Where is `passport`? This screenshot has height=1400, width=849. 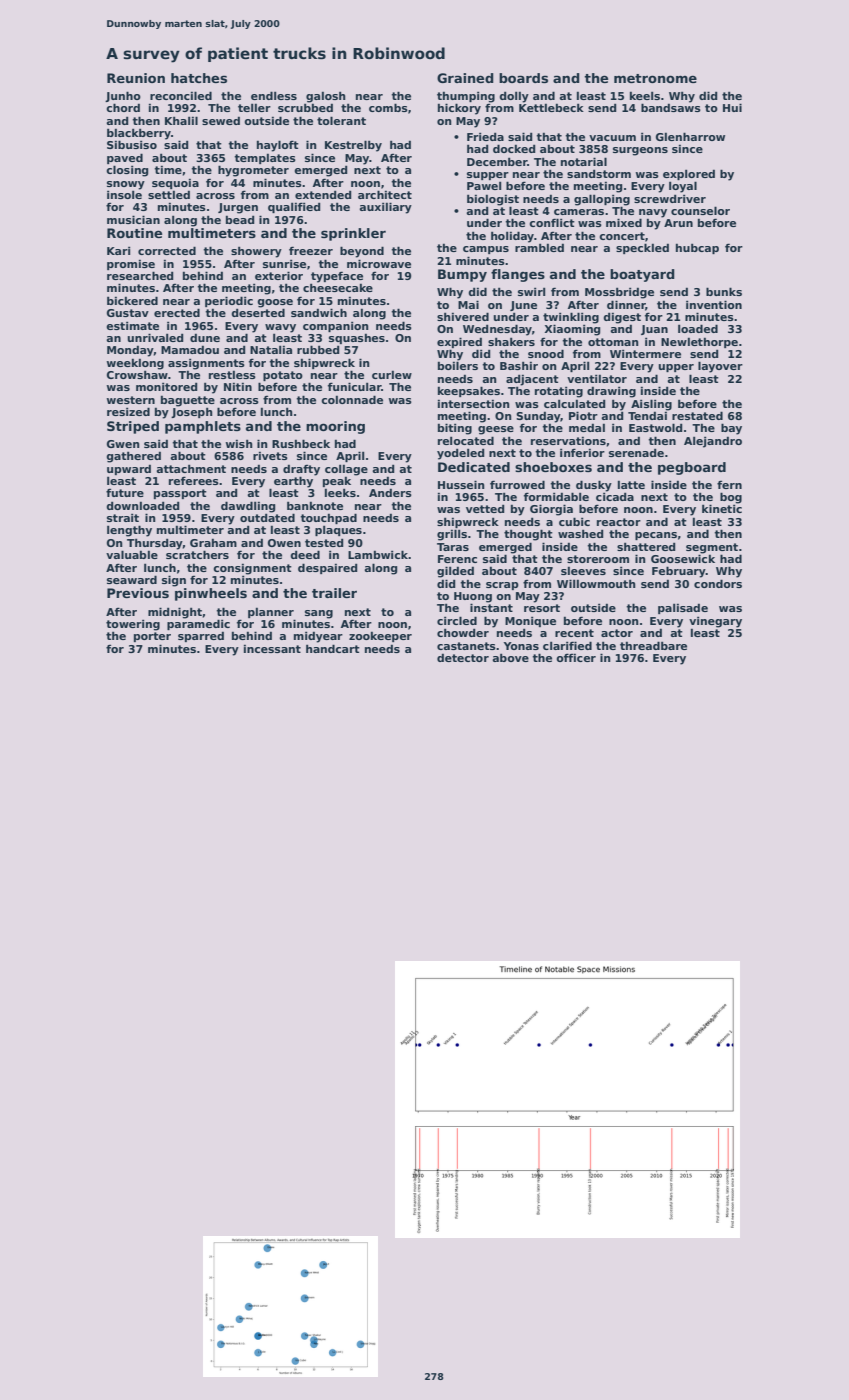
passport is located at coordinates (180, 494).
